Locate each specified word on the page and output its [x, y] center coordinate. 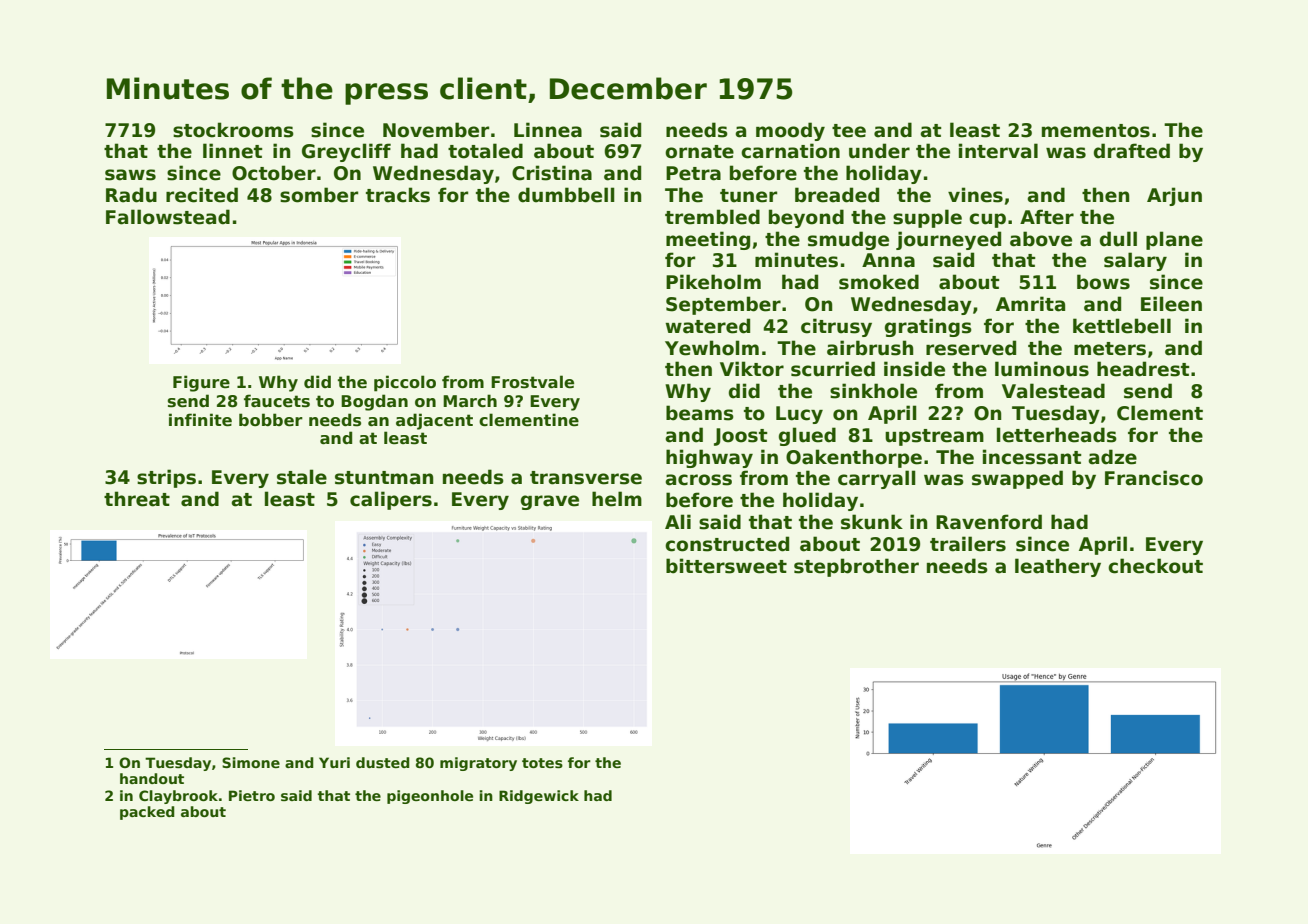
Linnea [548, 130]
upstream [934, 437]
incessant [1032, 457]
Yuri [334, 762]
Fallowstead [168, 217]
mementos [1096, 131]
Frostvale [532, 382]
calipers [391, 500]
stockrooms [233, 130]
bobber [271, 420]
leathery [1058, 567]
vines [975, 195]
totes [542, 763]
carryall [877, 479]
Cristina [552, 173]
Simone [251, 762]
